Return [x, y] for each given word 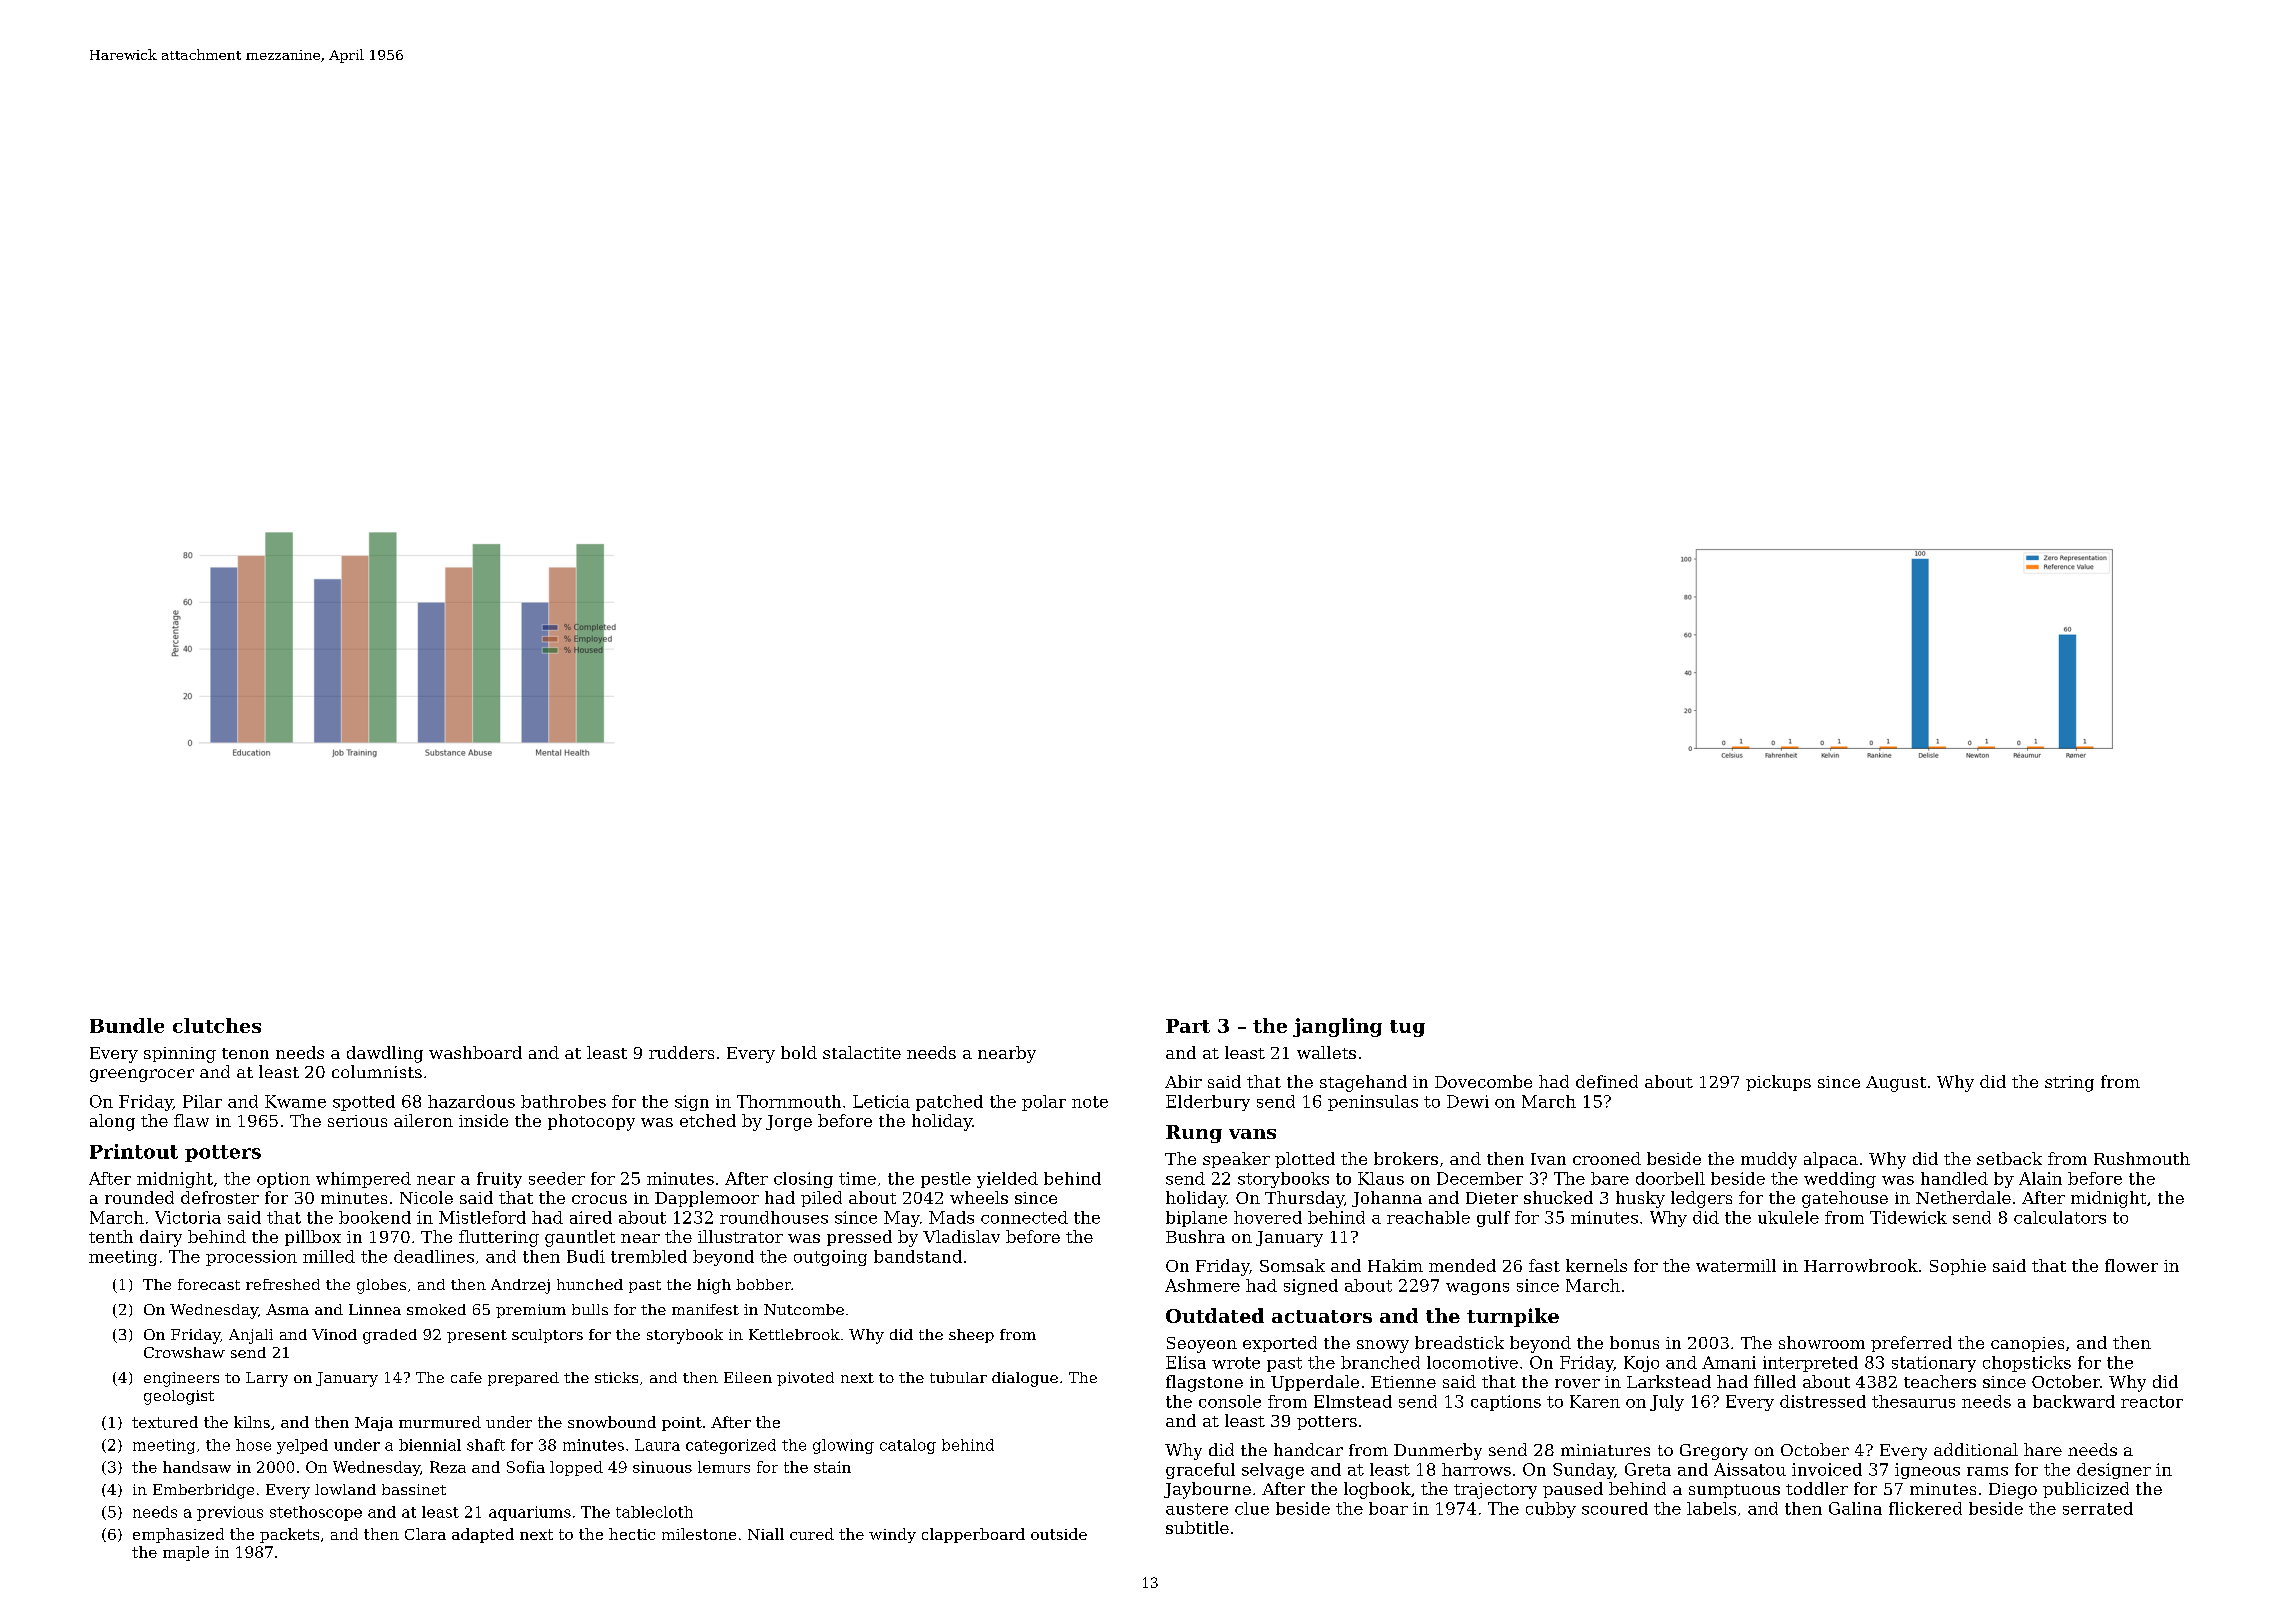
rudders [681, 1052]
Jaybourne [1207, 1490]
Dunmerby [1438, 1451]
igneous [1927, 1471]
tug [1407, 1028]
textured [165, 1422]
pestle [946, 1180]
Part [1188, 1026]
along [112, 1122]
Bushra [1195, 1236]
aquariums [530, 1513]
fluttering [499, 1238]
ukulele [1788, 1217]
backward [2074, 1401]
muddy [1769, 1160]
